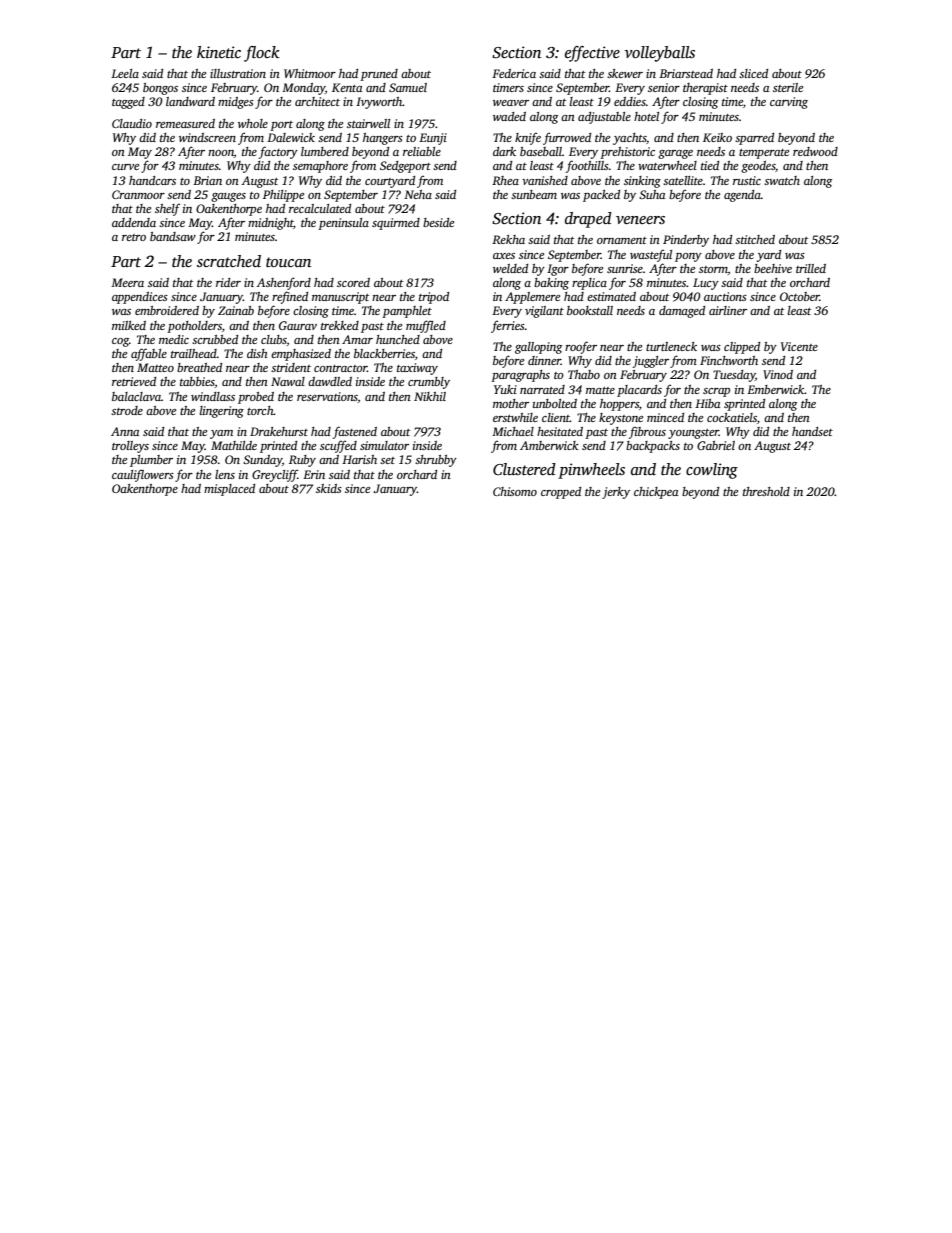 The height and width of the screenshot is (1233, 952). What do you see at coordinates (660, 54) in the screenshot?
I see `volleyballs` at bounding box center [660, 54].
